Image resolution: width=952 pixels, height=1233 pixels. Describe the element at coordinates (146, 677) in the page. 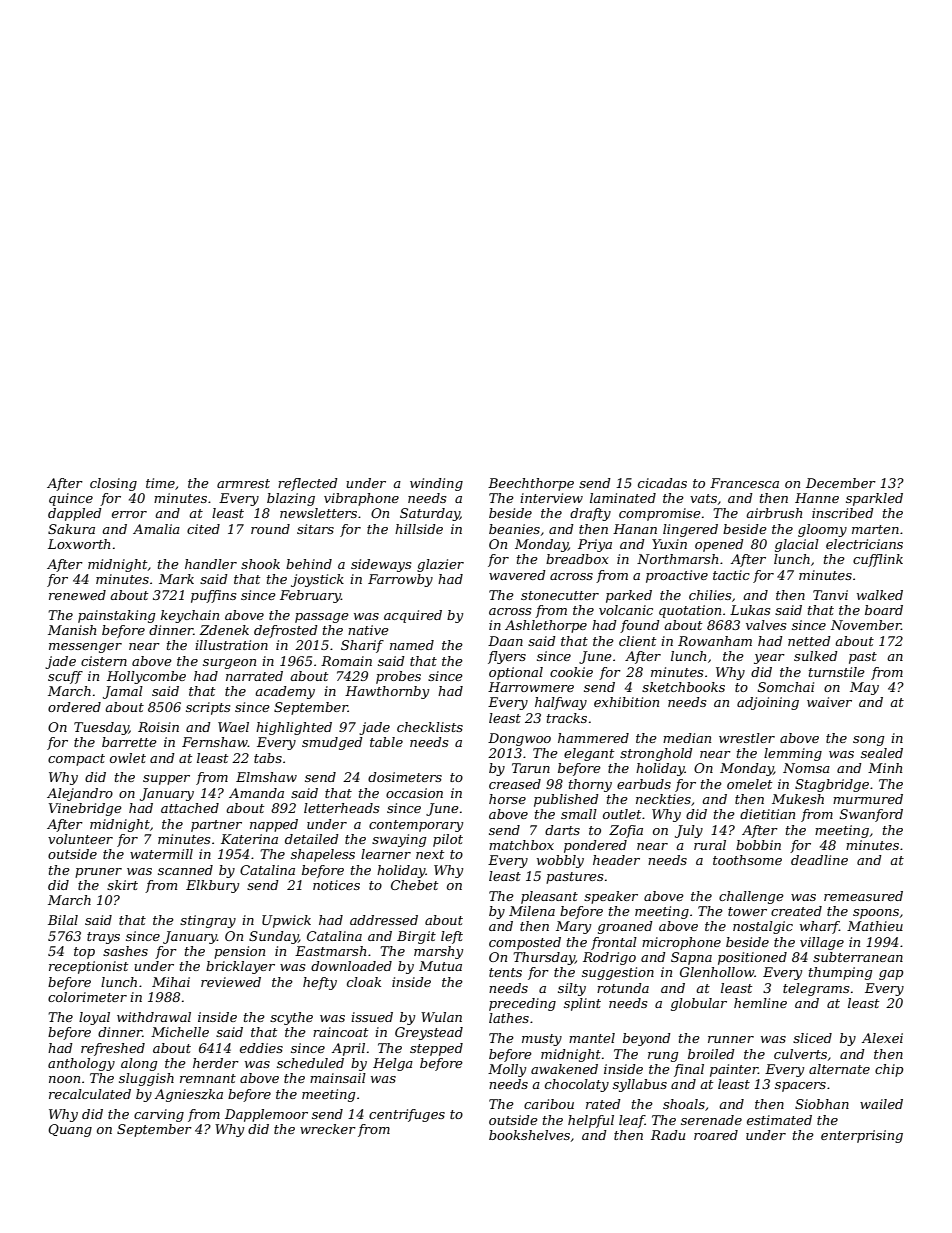

I see `Hollycombe` at that location.
